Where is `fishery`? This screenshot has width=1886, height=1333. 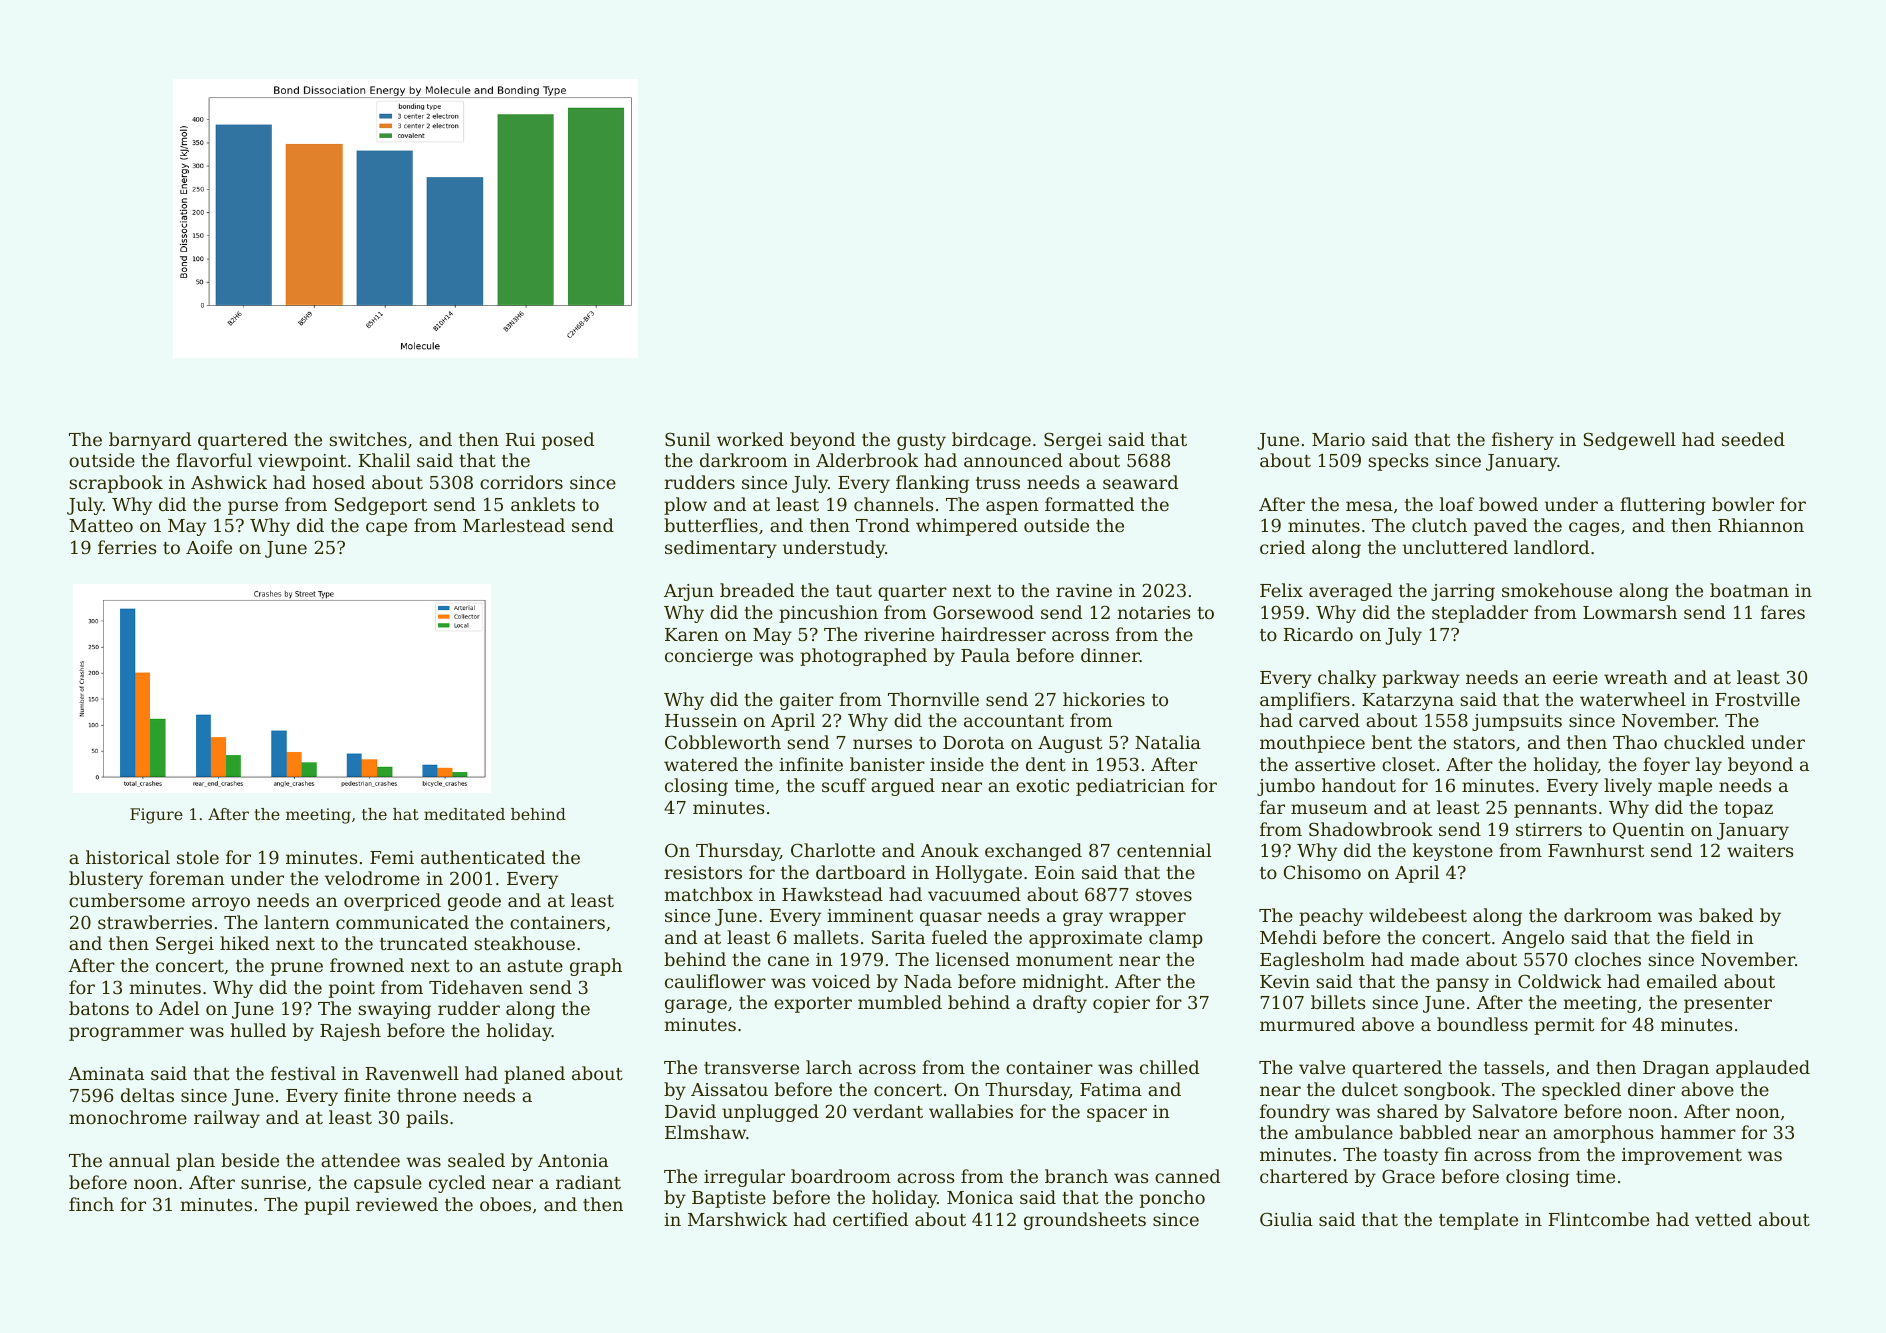
fishery is located at coordinates (1523, 441).
